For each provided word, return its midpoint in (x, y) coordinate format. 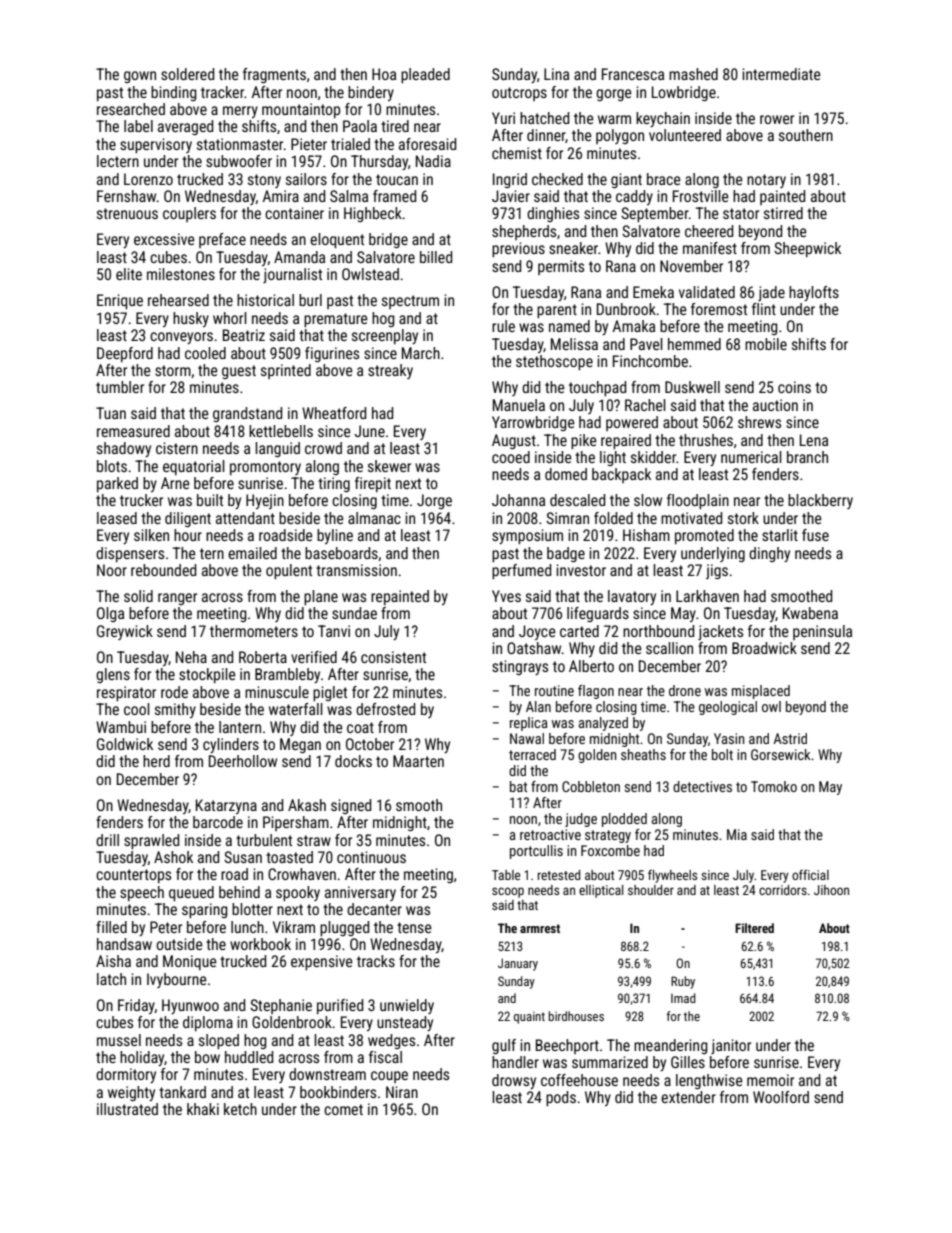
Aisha (113, 961)
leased (117, 518)
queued (191, 893)
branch (807, 457)
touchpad (597, 388)
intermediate (781, 74)
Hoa (384, 74)
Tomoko (774, 786)
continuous (371, 857)
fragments (274, 75)
